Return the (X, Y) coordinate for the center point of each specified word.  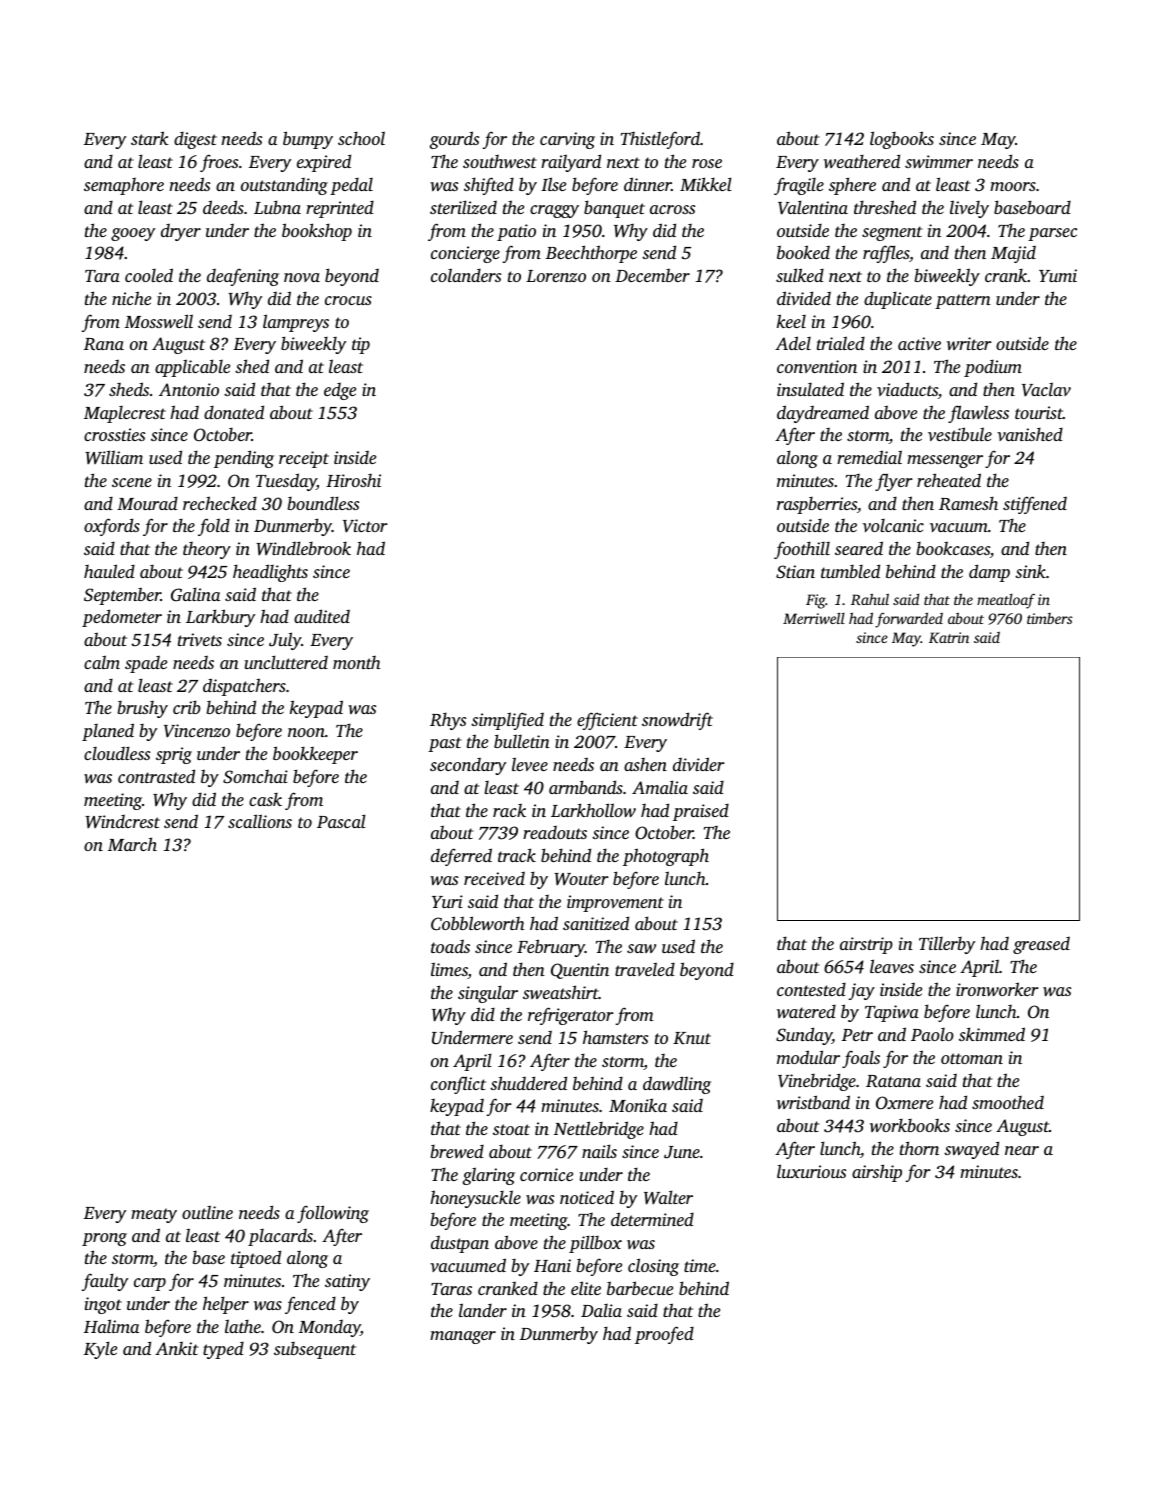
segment (892, 233)
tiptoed (256, 1259)
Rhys (448, 721)
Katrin (949, 637)
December (652, 275)
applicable (192, 368)
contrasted (156, 776)
